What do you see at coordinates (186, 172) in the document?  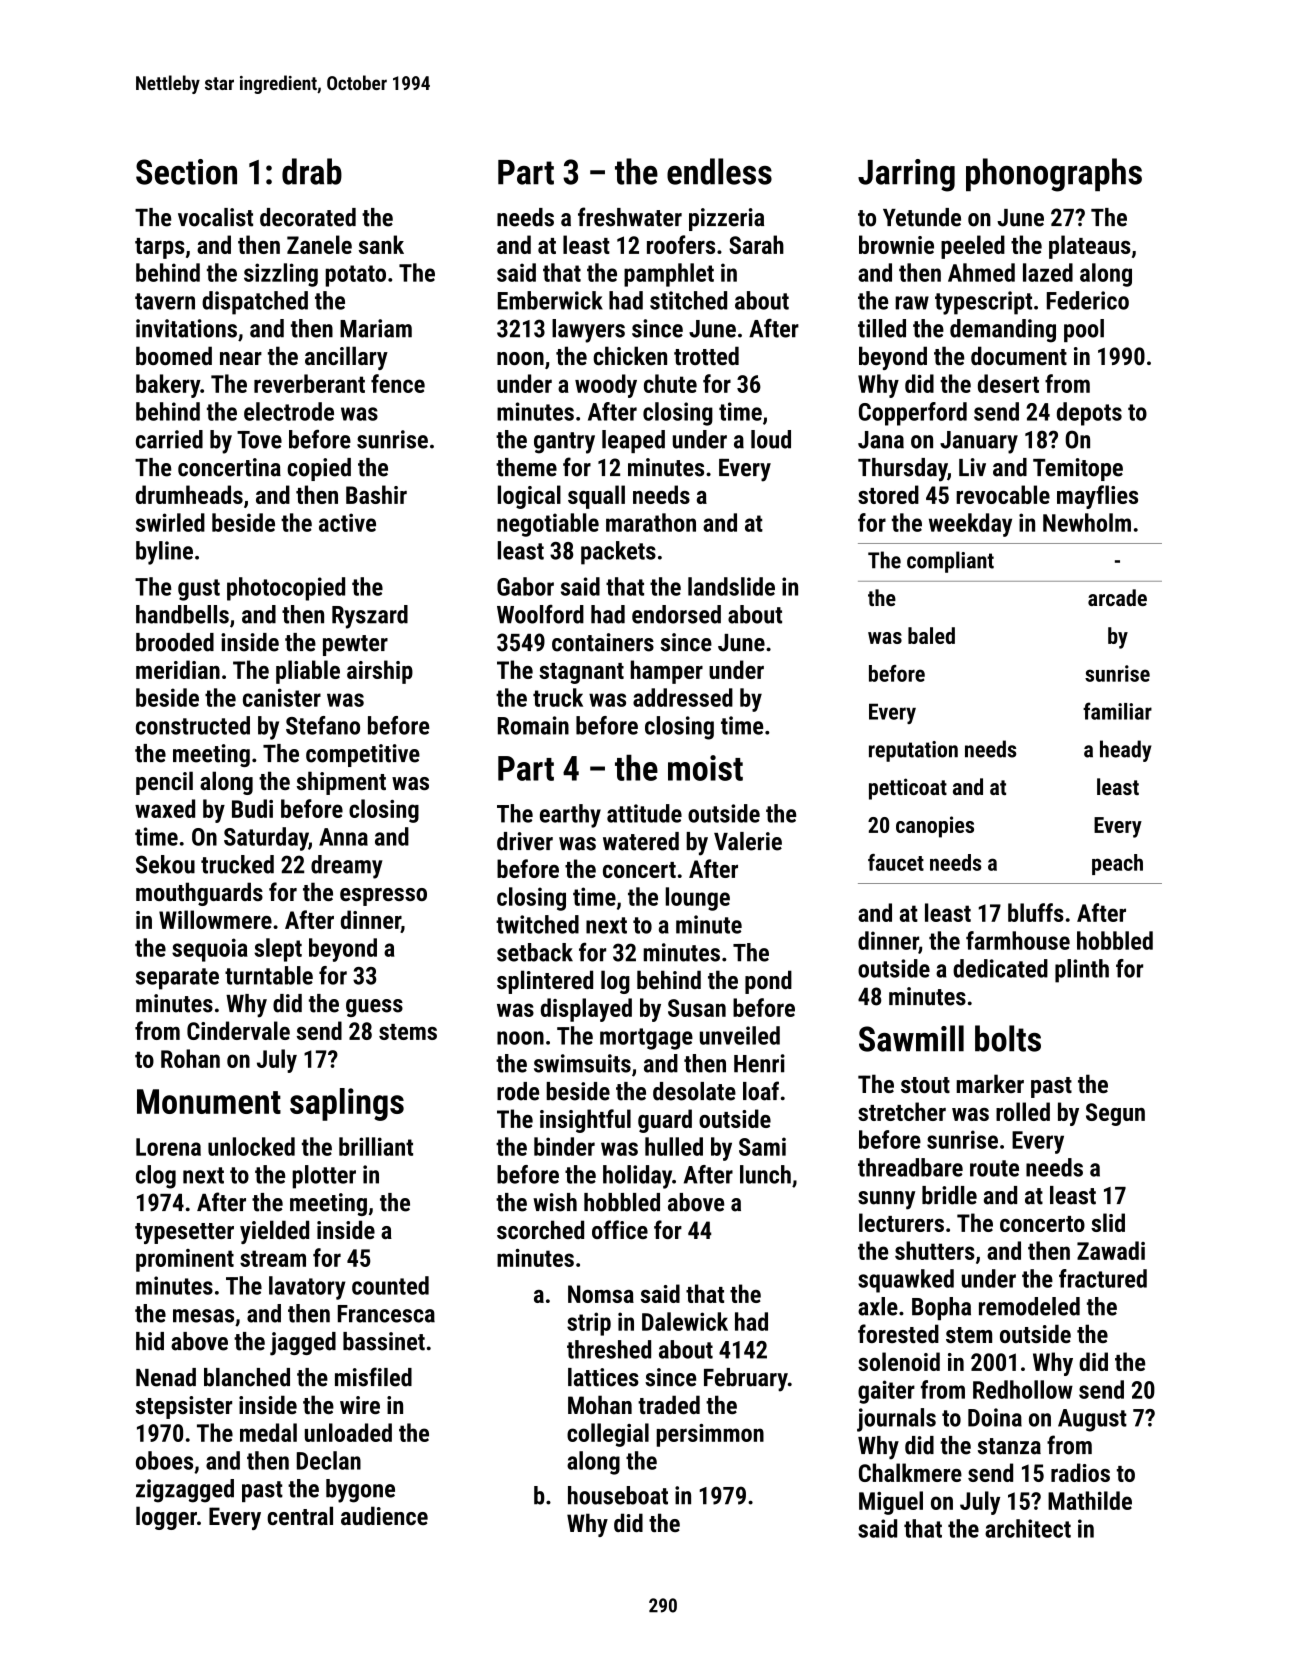 I see `Section` at bounding box center [186, 172].
